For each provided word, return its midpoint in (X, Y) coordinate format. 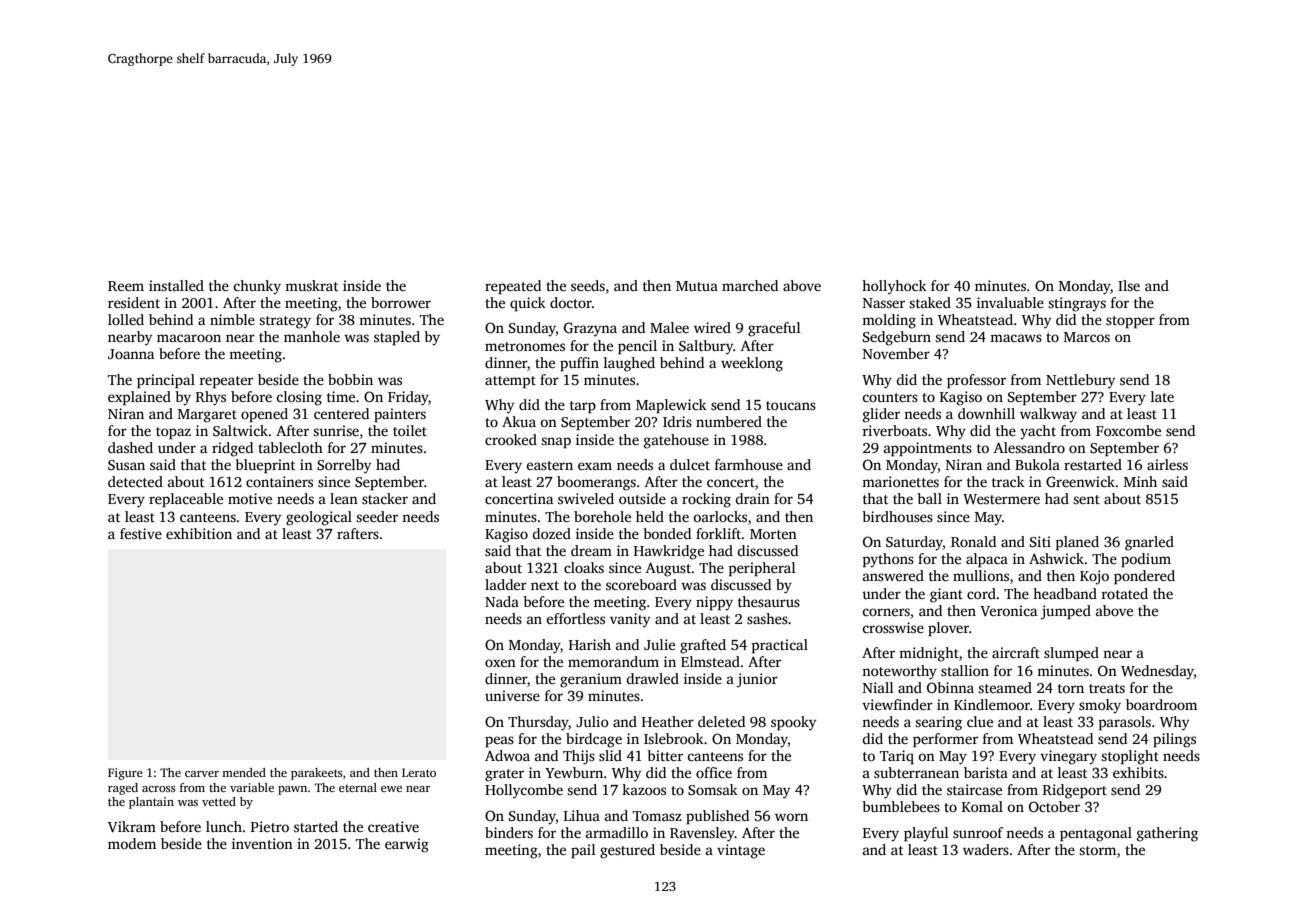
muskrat (311, 285)
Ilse (1129, 285)
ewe (391, 789)
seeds (588, 285)
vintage (741, 851)
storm (1097, 850)
